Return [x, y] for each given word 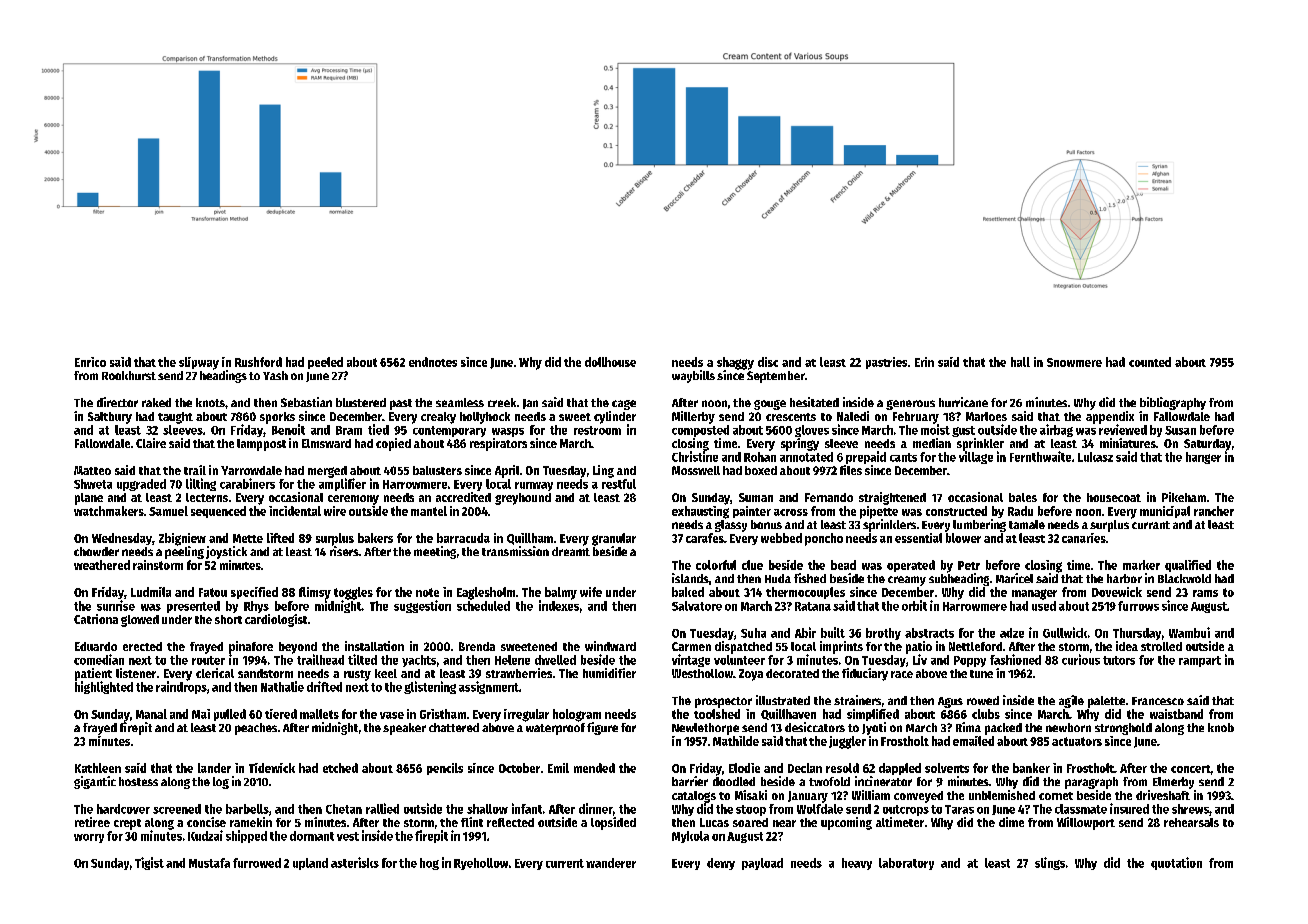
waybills [693, 376]
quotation [1176, 863]
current [565, 863]
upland [310, 864]
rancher [1214, 511]
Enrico [90, 362]
